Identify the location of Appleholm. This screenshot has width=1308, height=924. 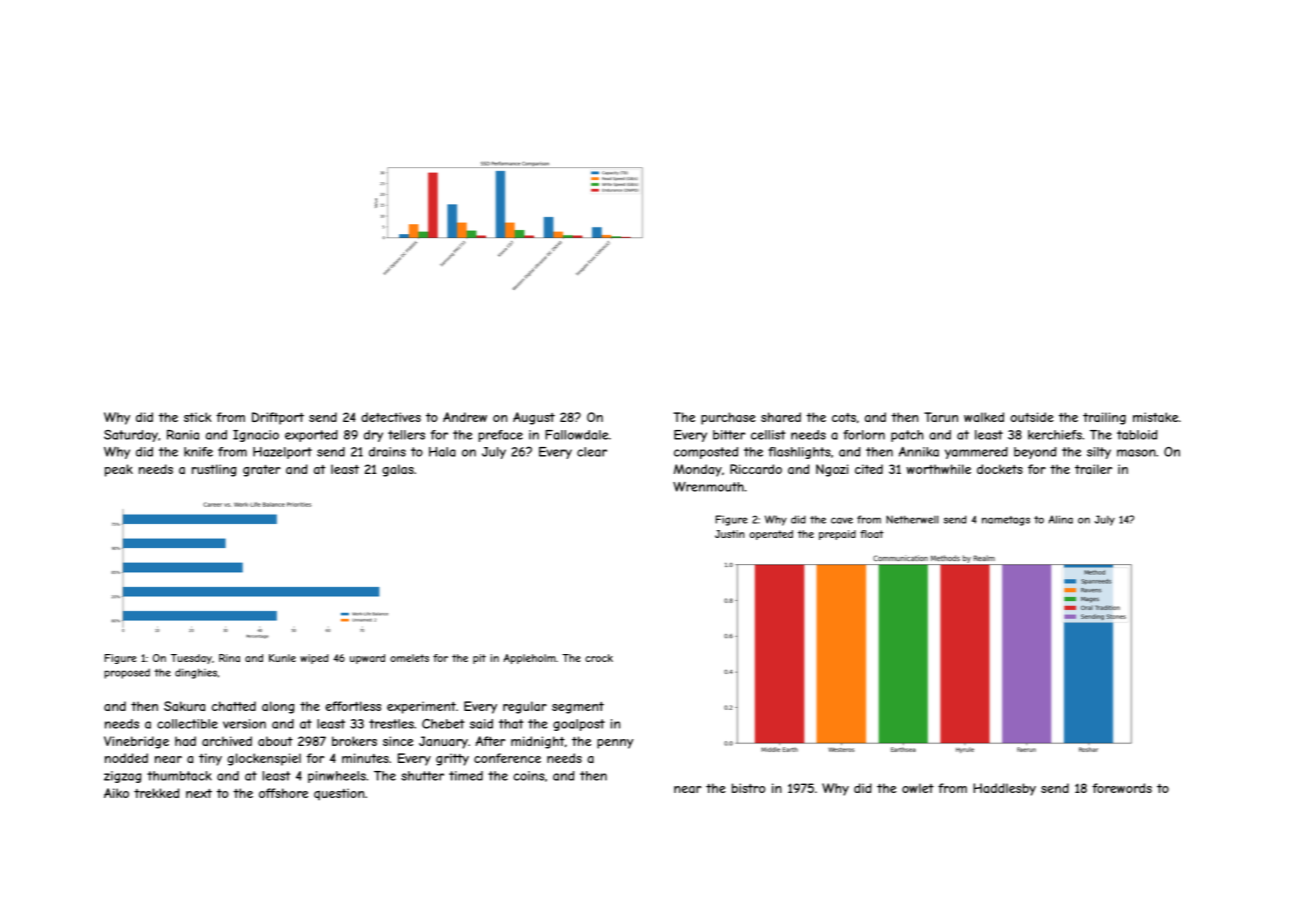
(529, 659).
